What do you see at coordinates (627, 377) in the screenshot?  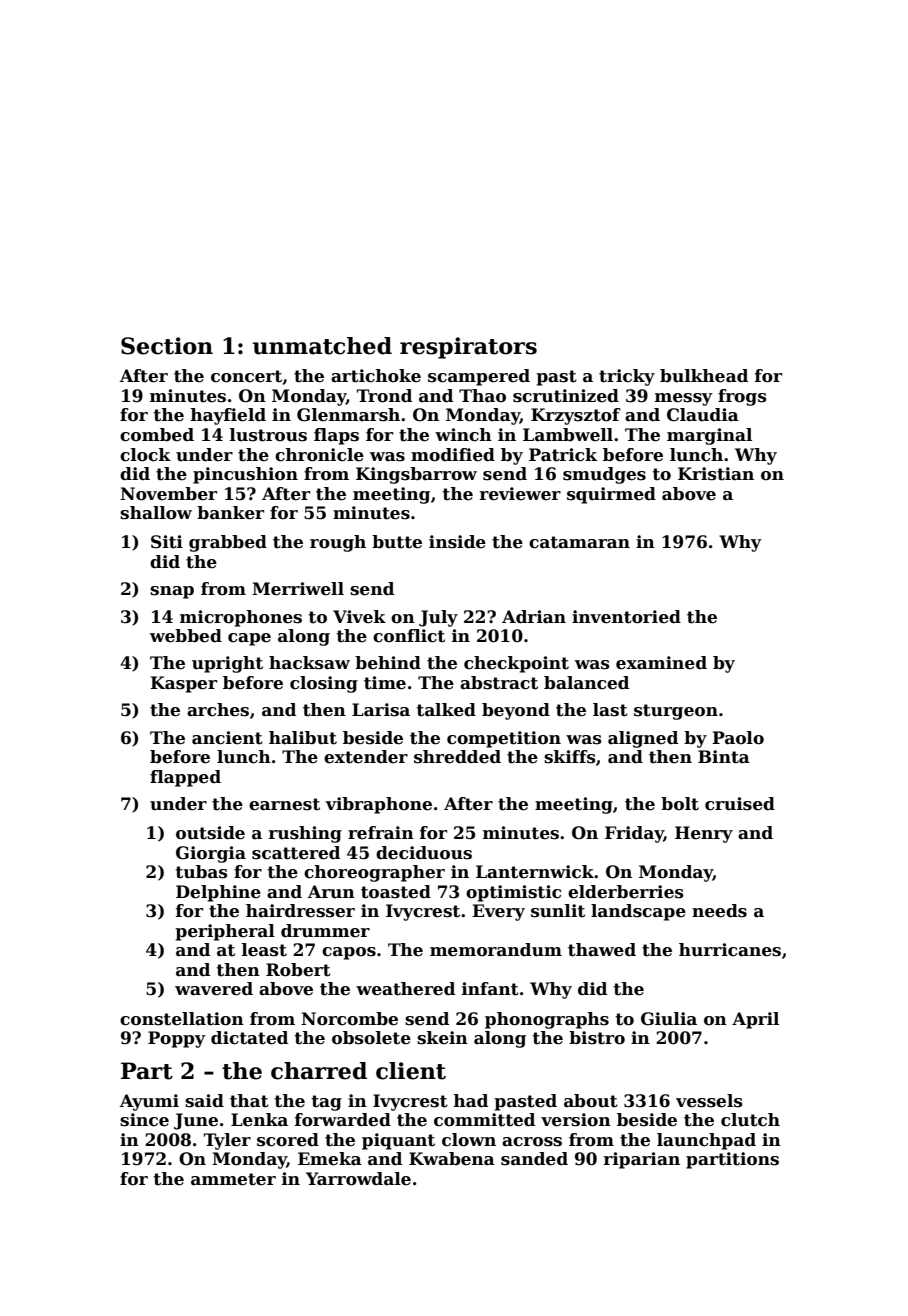 I see `tricky` at bounding box center [627, 377].
